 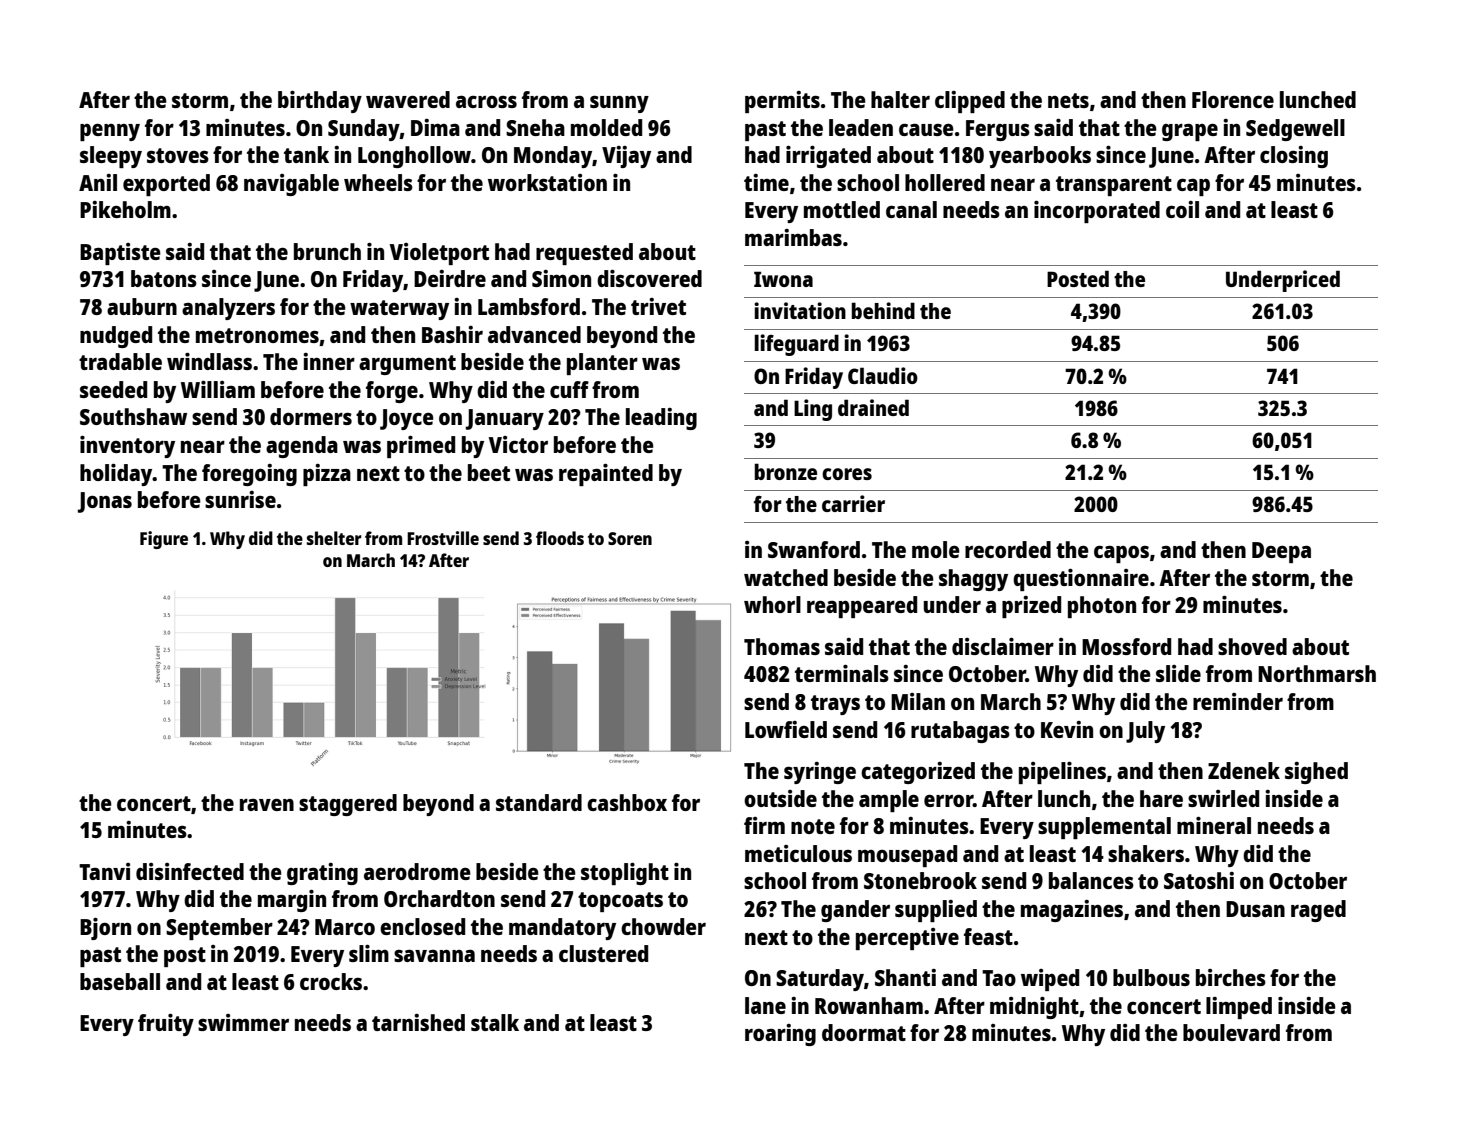 What do you see at coordinates (166, 1025) in the screenshot?
I see `fruity` at bounding box center [166, 1025].
